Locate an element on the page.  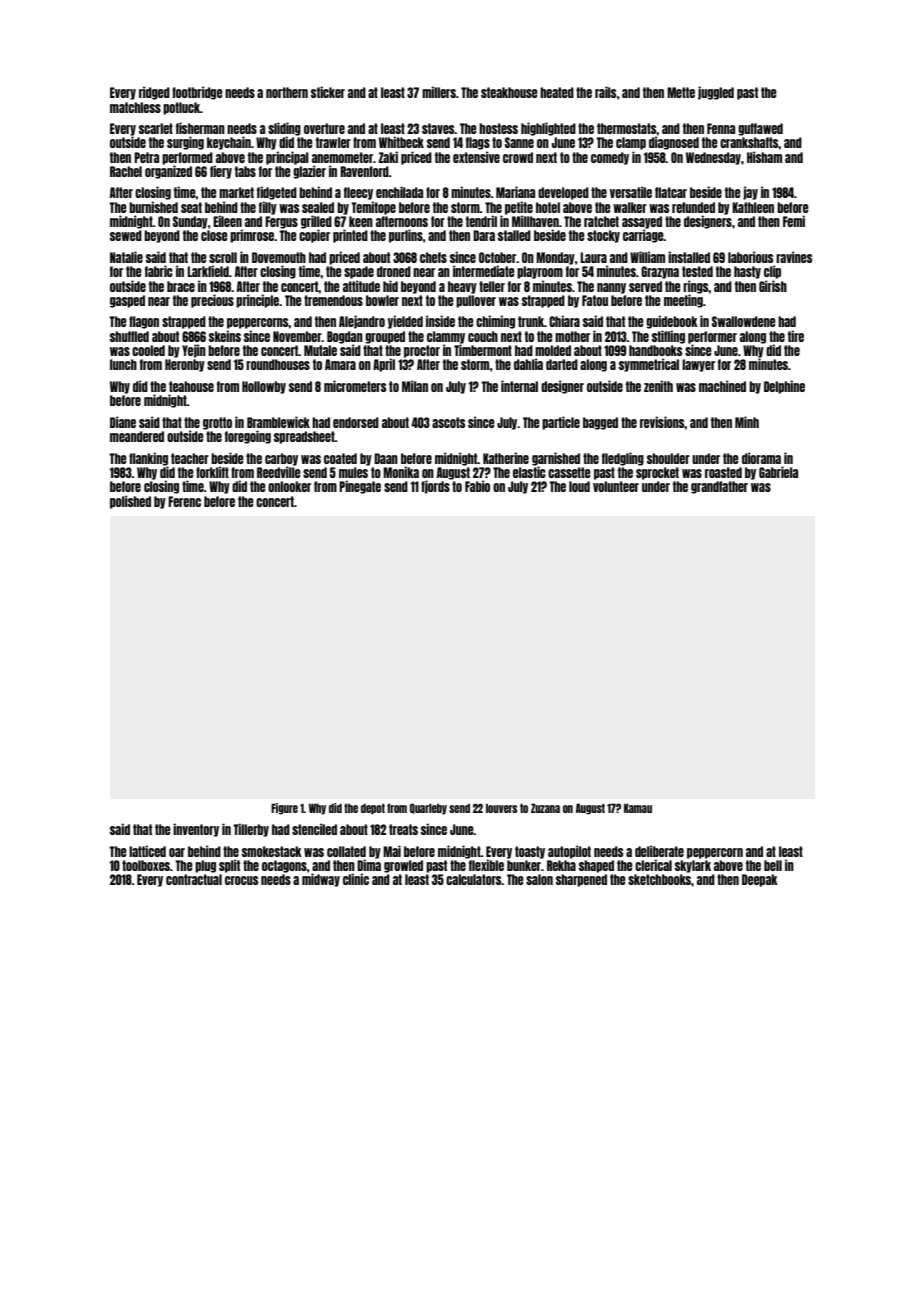
steakhouse is located at coordinates (509, 92).
